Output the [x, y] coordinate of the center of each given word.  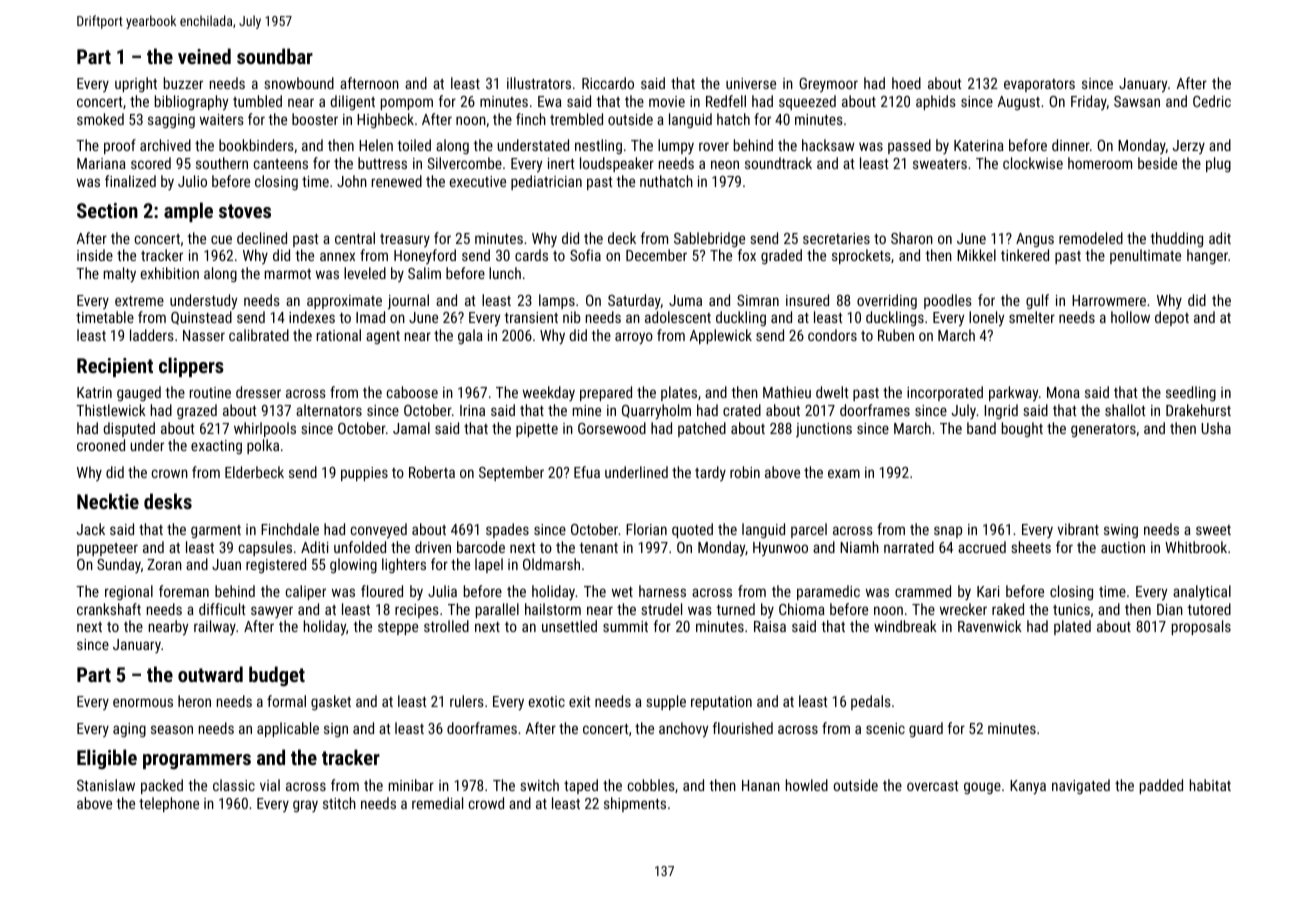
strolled [446, 626]
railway [215, 627]
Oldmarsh [551, 564]
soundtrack [778, 163]
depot [1172, 318]
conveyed [379, 531]
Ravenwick [990, 626]
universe [751, 83]
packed [162, 786]
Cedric [1212, 101]
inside [95, 255]
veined [204, 56]
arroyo [634, 338]
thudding [1176, 239]
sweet [1213, 530]
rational [339, 335]
